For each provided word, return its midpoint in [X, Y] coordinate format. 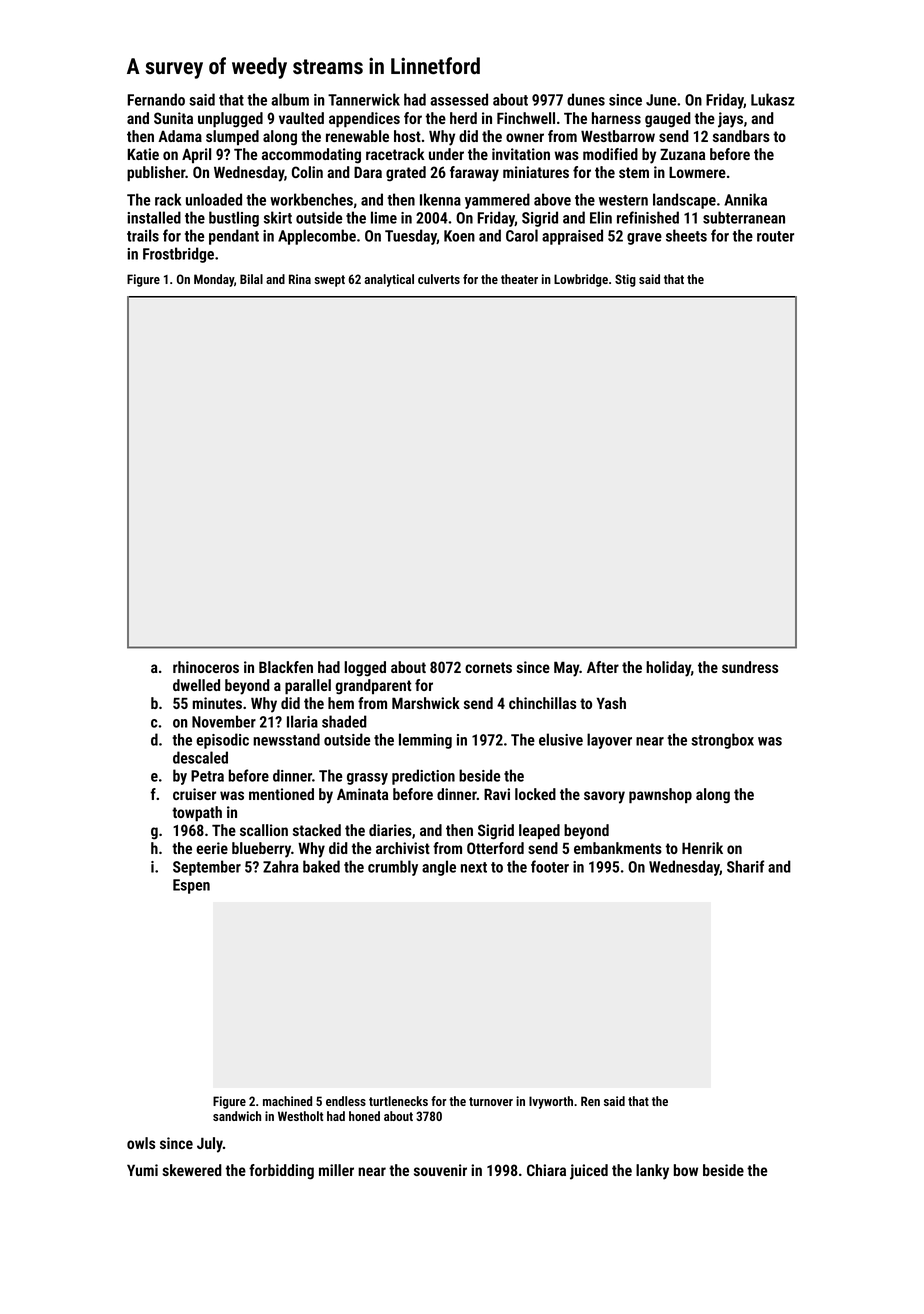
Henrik [702, 848]
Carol [522, 235]
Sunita [173, 118]
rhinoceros [206, 667]
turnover [491, 1101]
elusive [561, 739]
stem [634, 172]
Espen [191, 886]
